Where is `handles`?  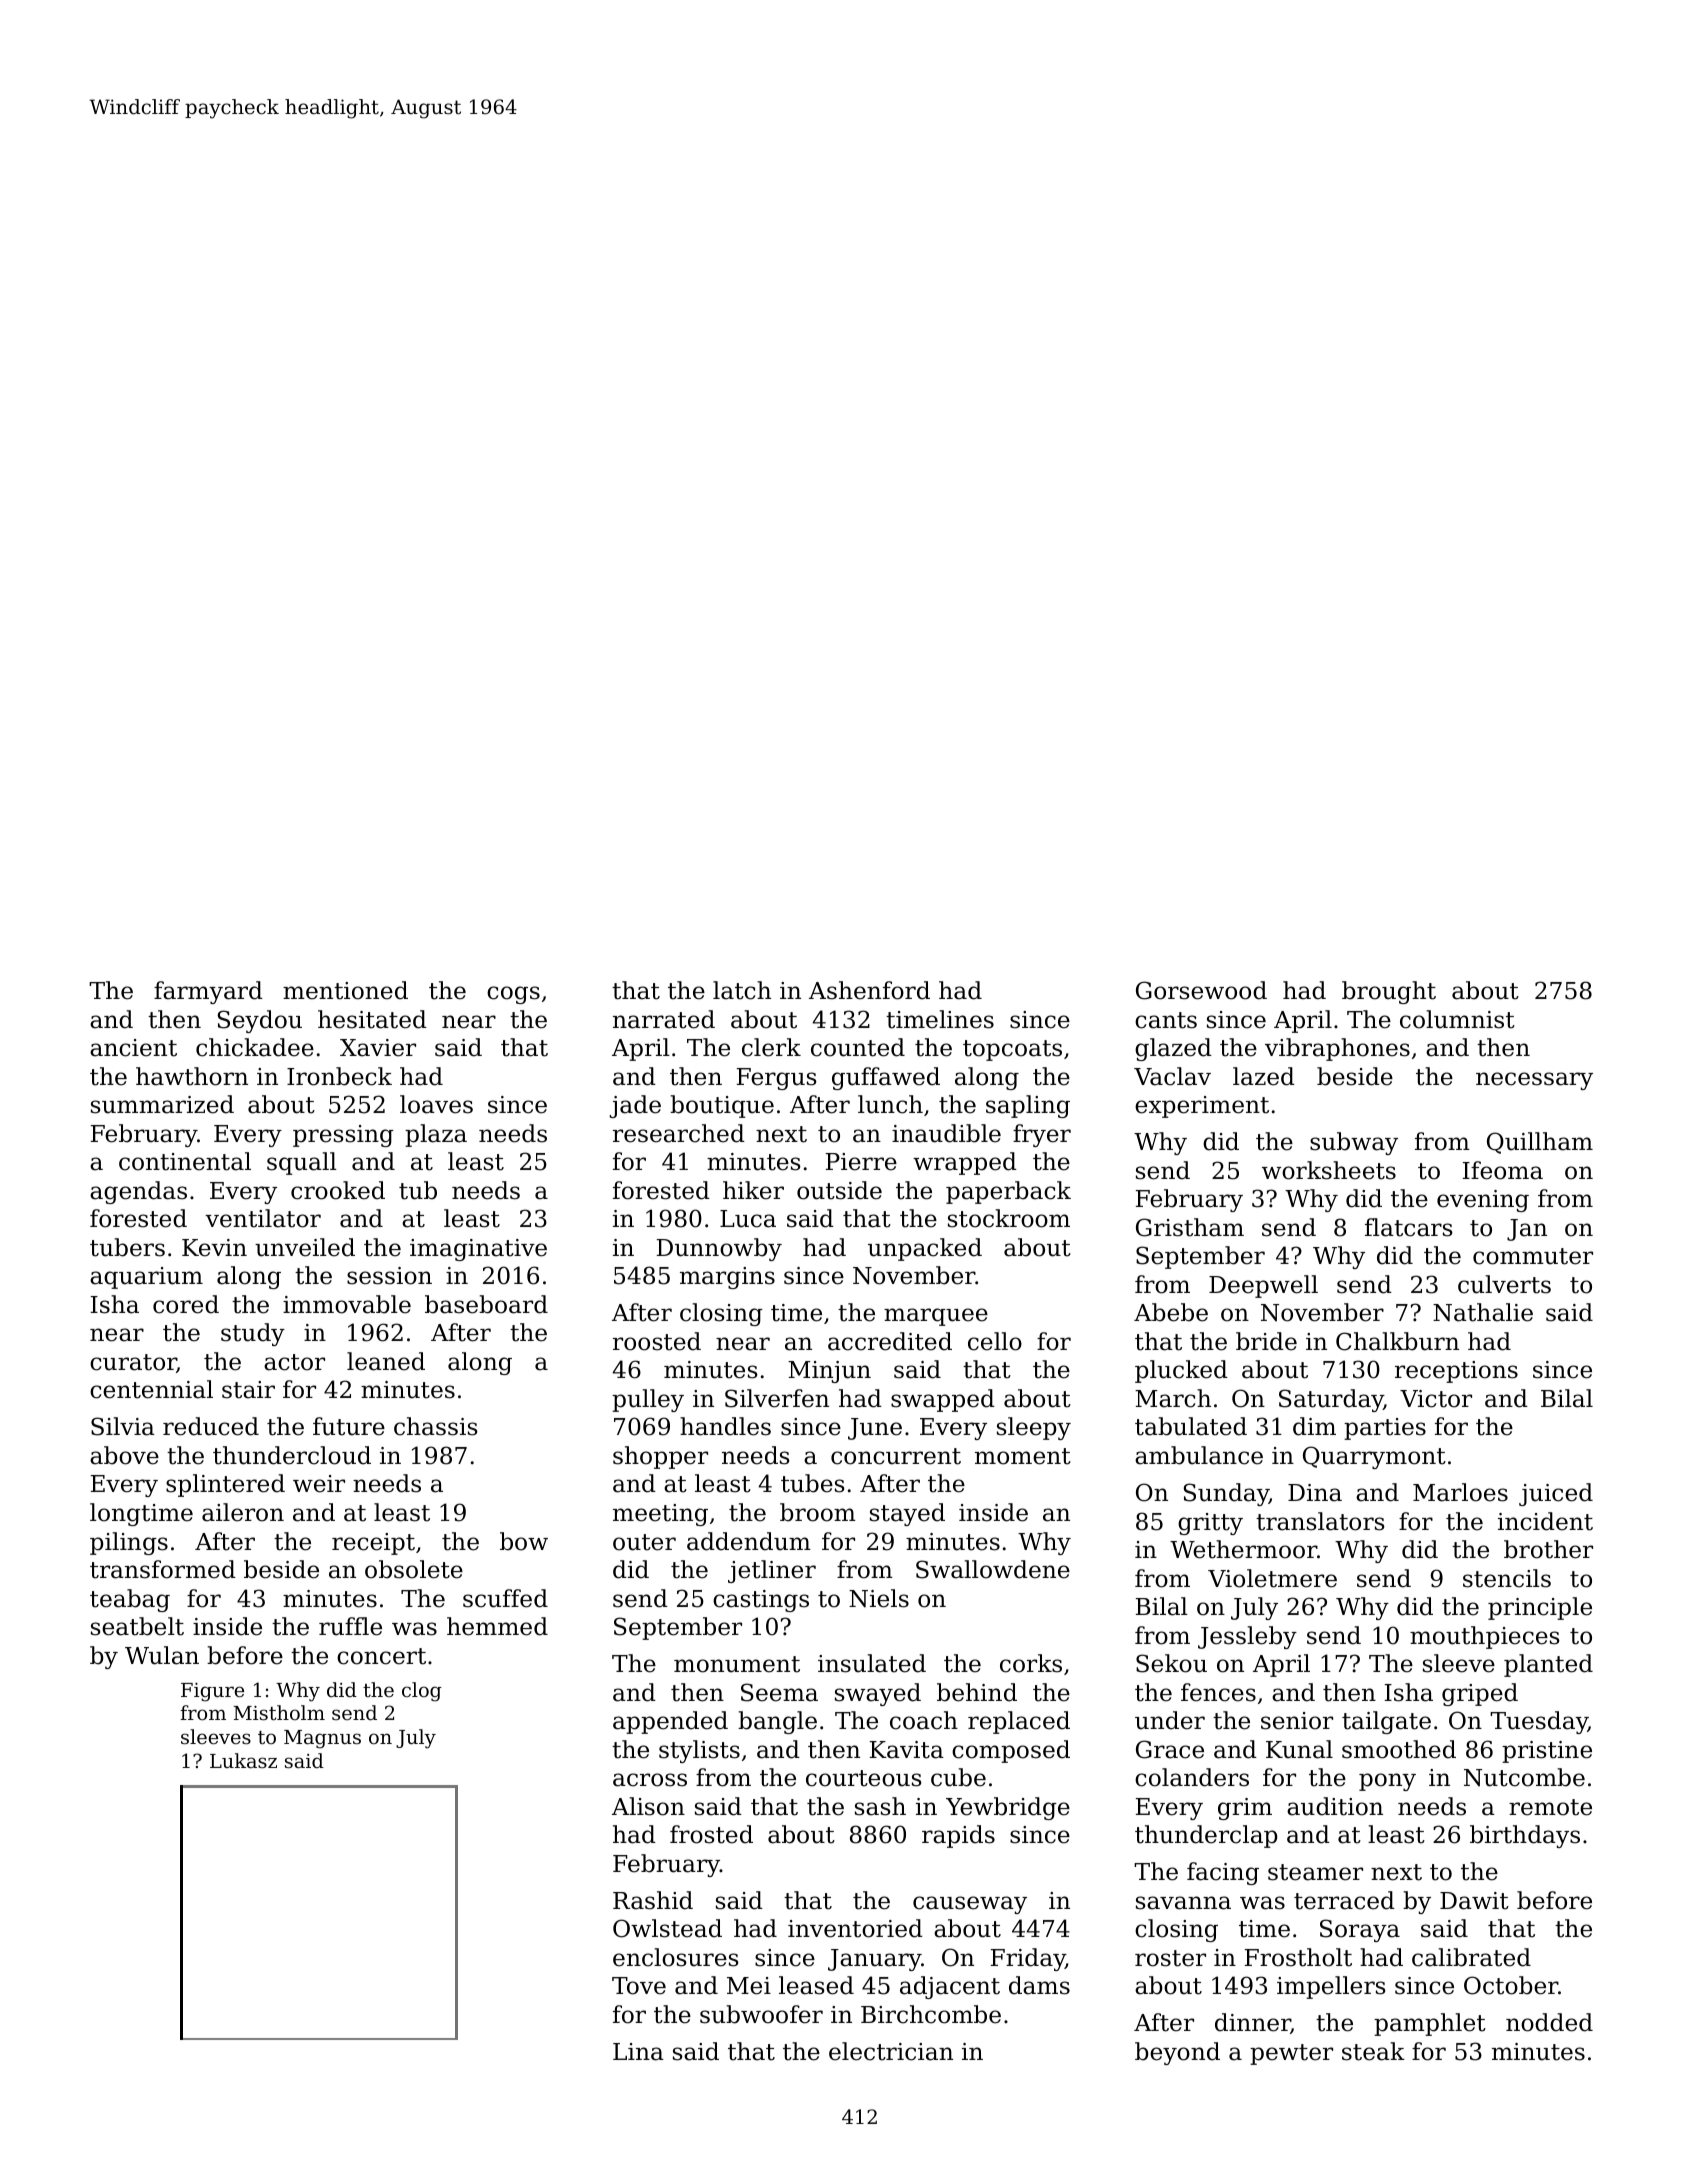
handles is located at coordinates (725, 1426).
